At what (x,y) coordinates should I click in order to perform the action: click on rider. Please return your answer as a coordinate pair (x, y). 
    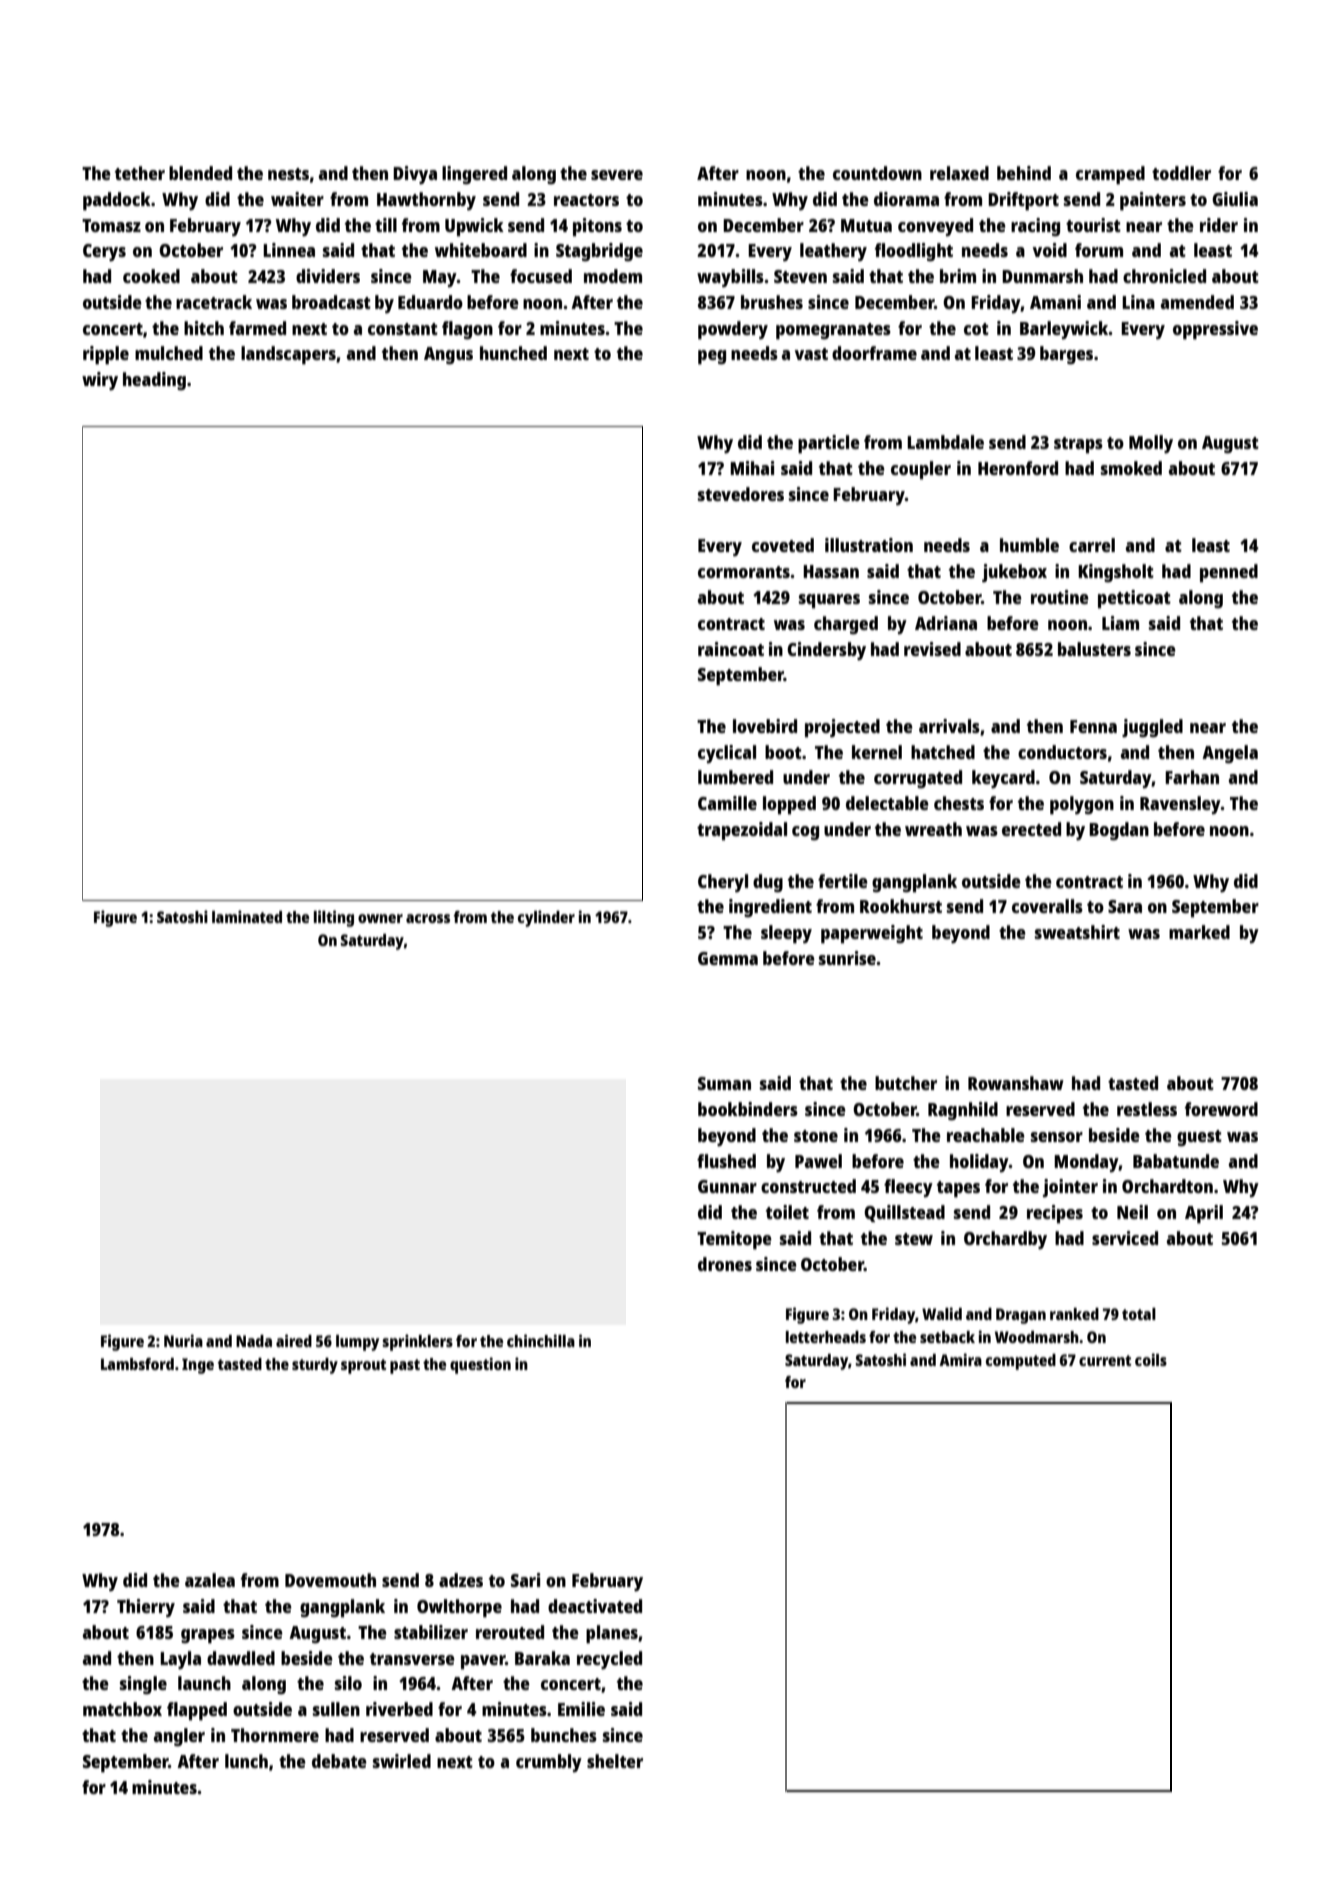
    Looking at the image, I should click on (1219, 225).
